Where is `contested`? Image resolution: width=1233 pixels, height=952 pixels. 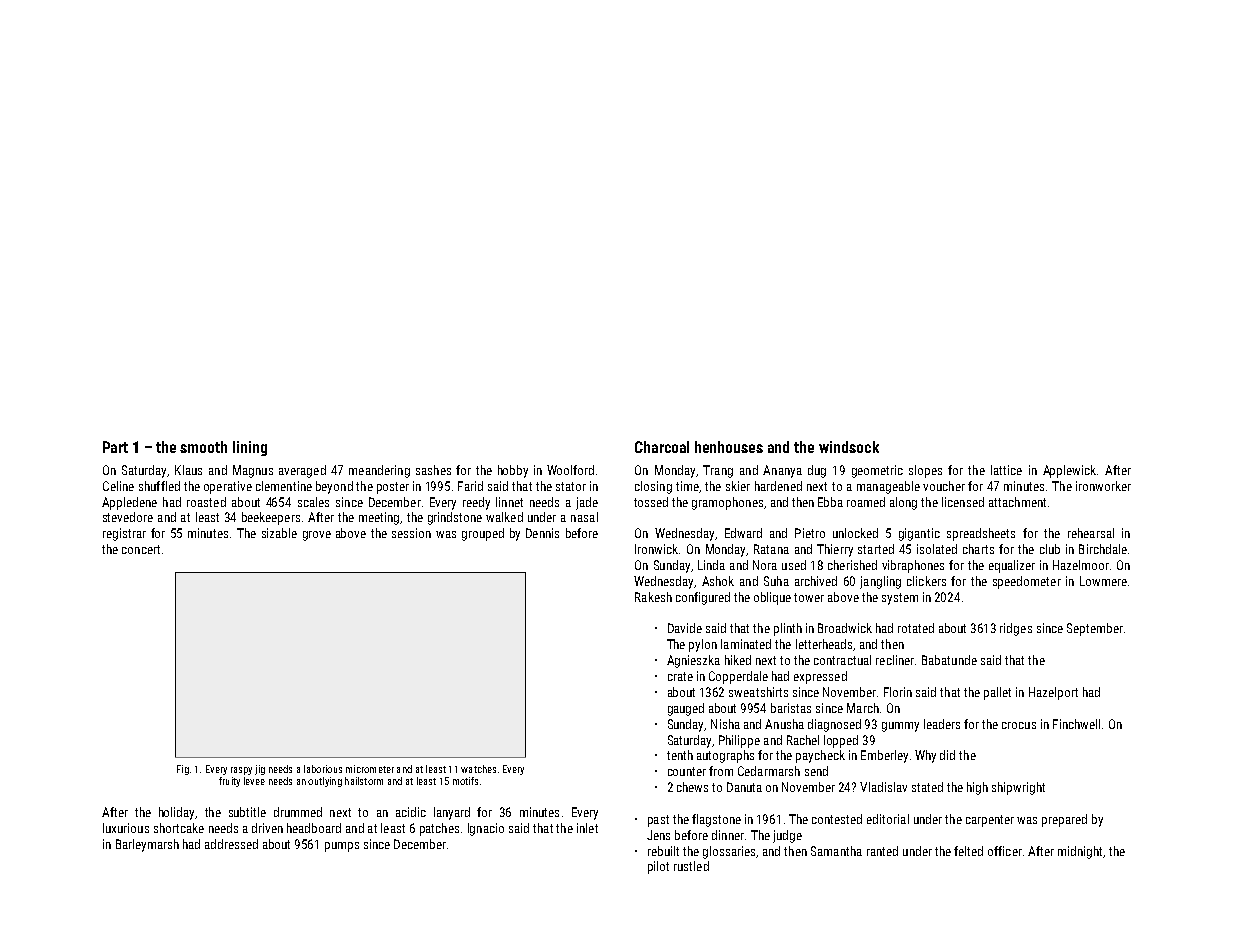 contested is located at coordinates (837, 819).
